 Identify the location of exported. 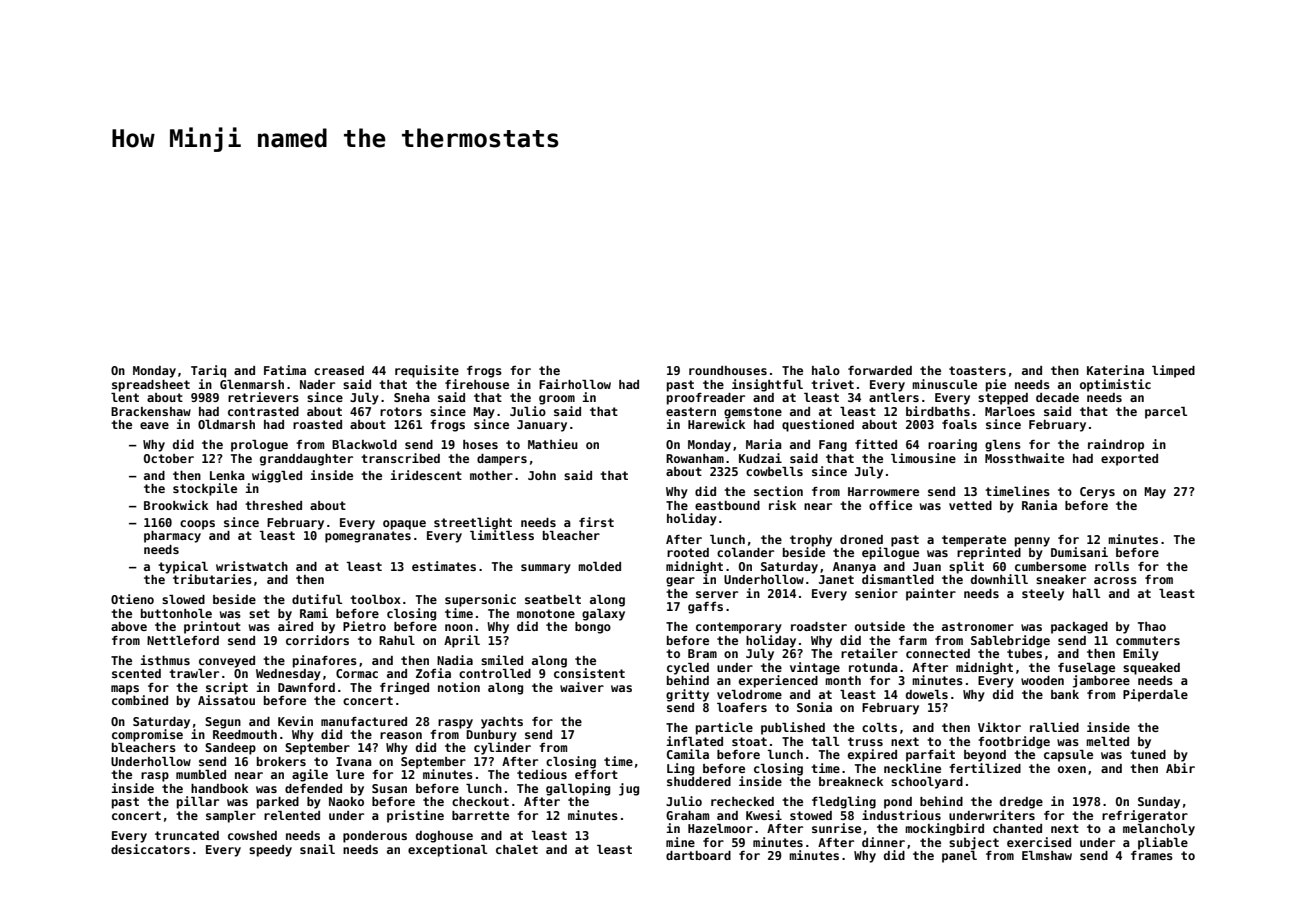
(1129, 460).
